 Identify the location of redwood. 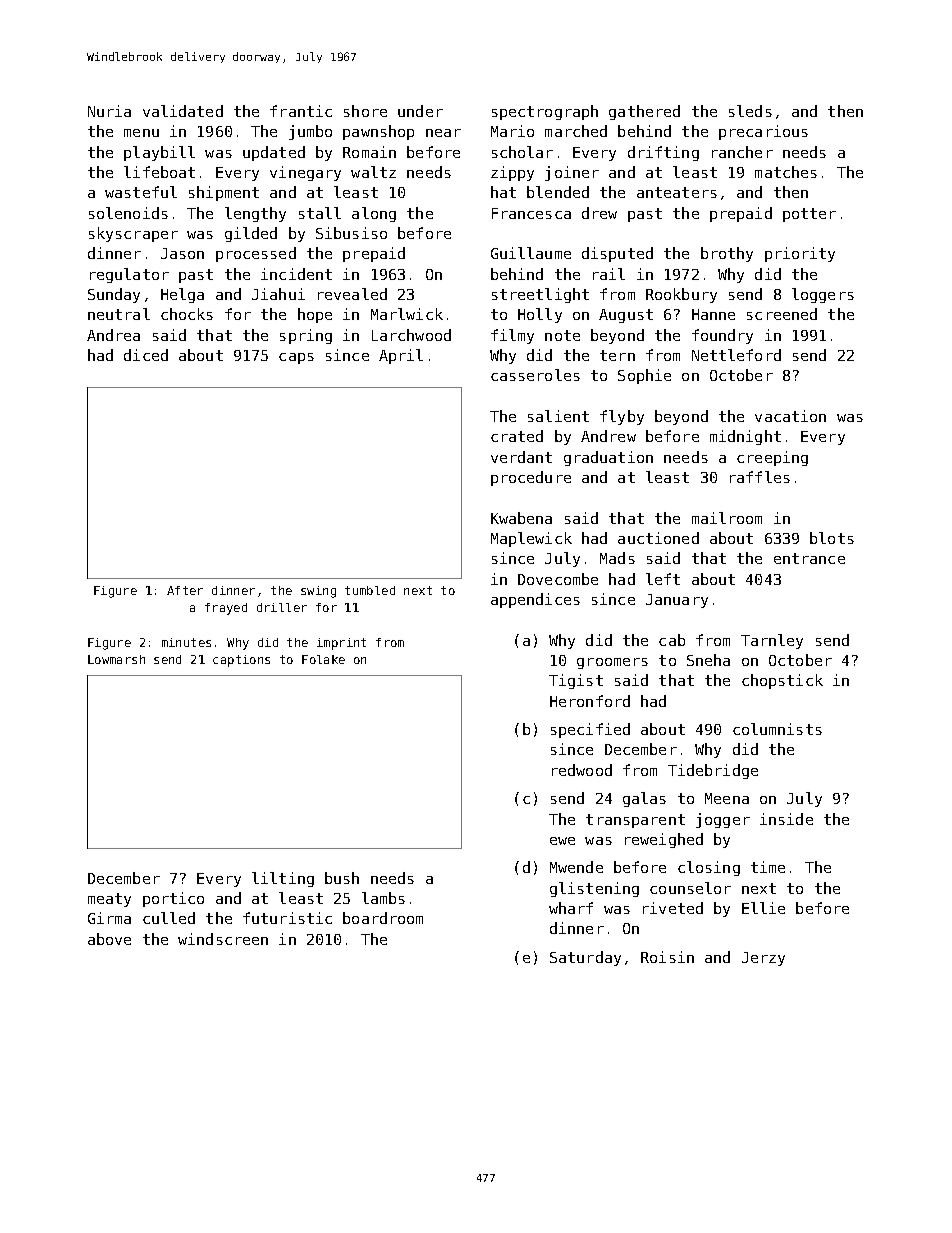
(582, 770).
